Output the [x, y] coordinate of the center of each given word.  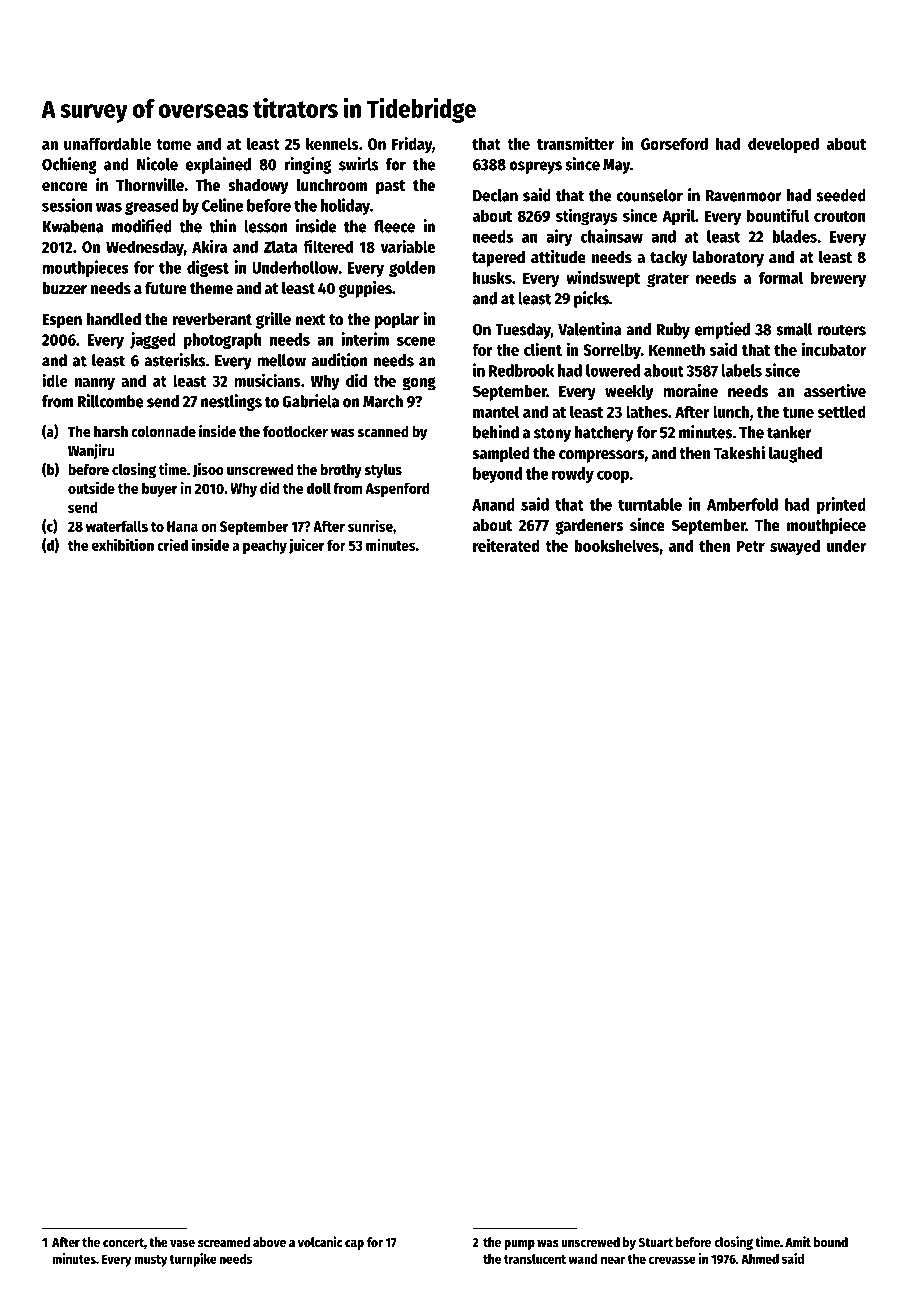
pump [519, 1245]
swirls [359, 164]
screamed [224, 1242]
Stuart [656, 1242]
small [794, 329]
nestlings [231, 402]
